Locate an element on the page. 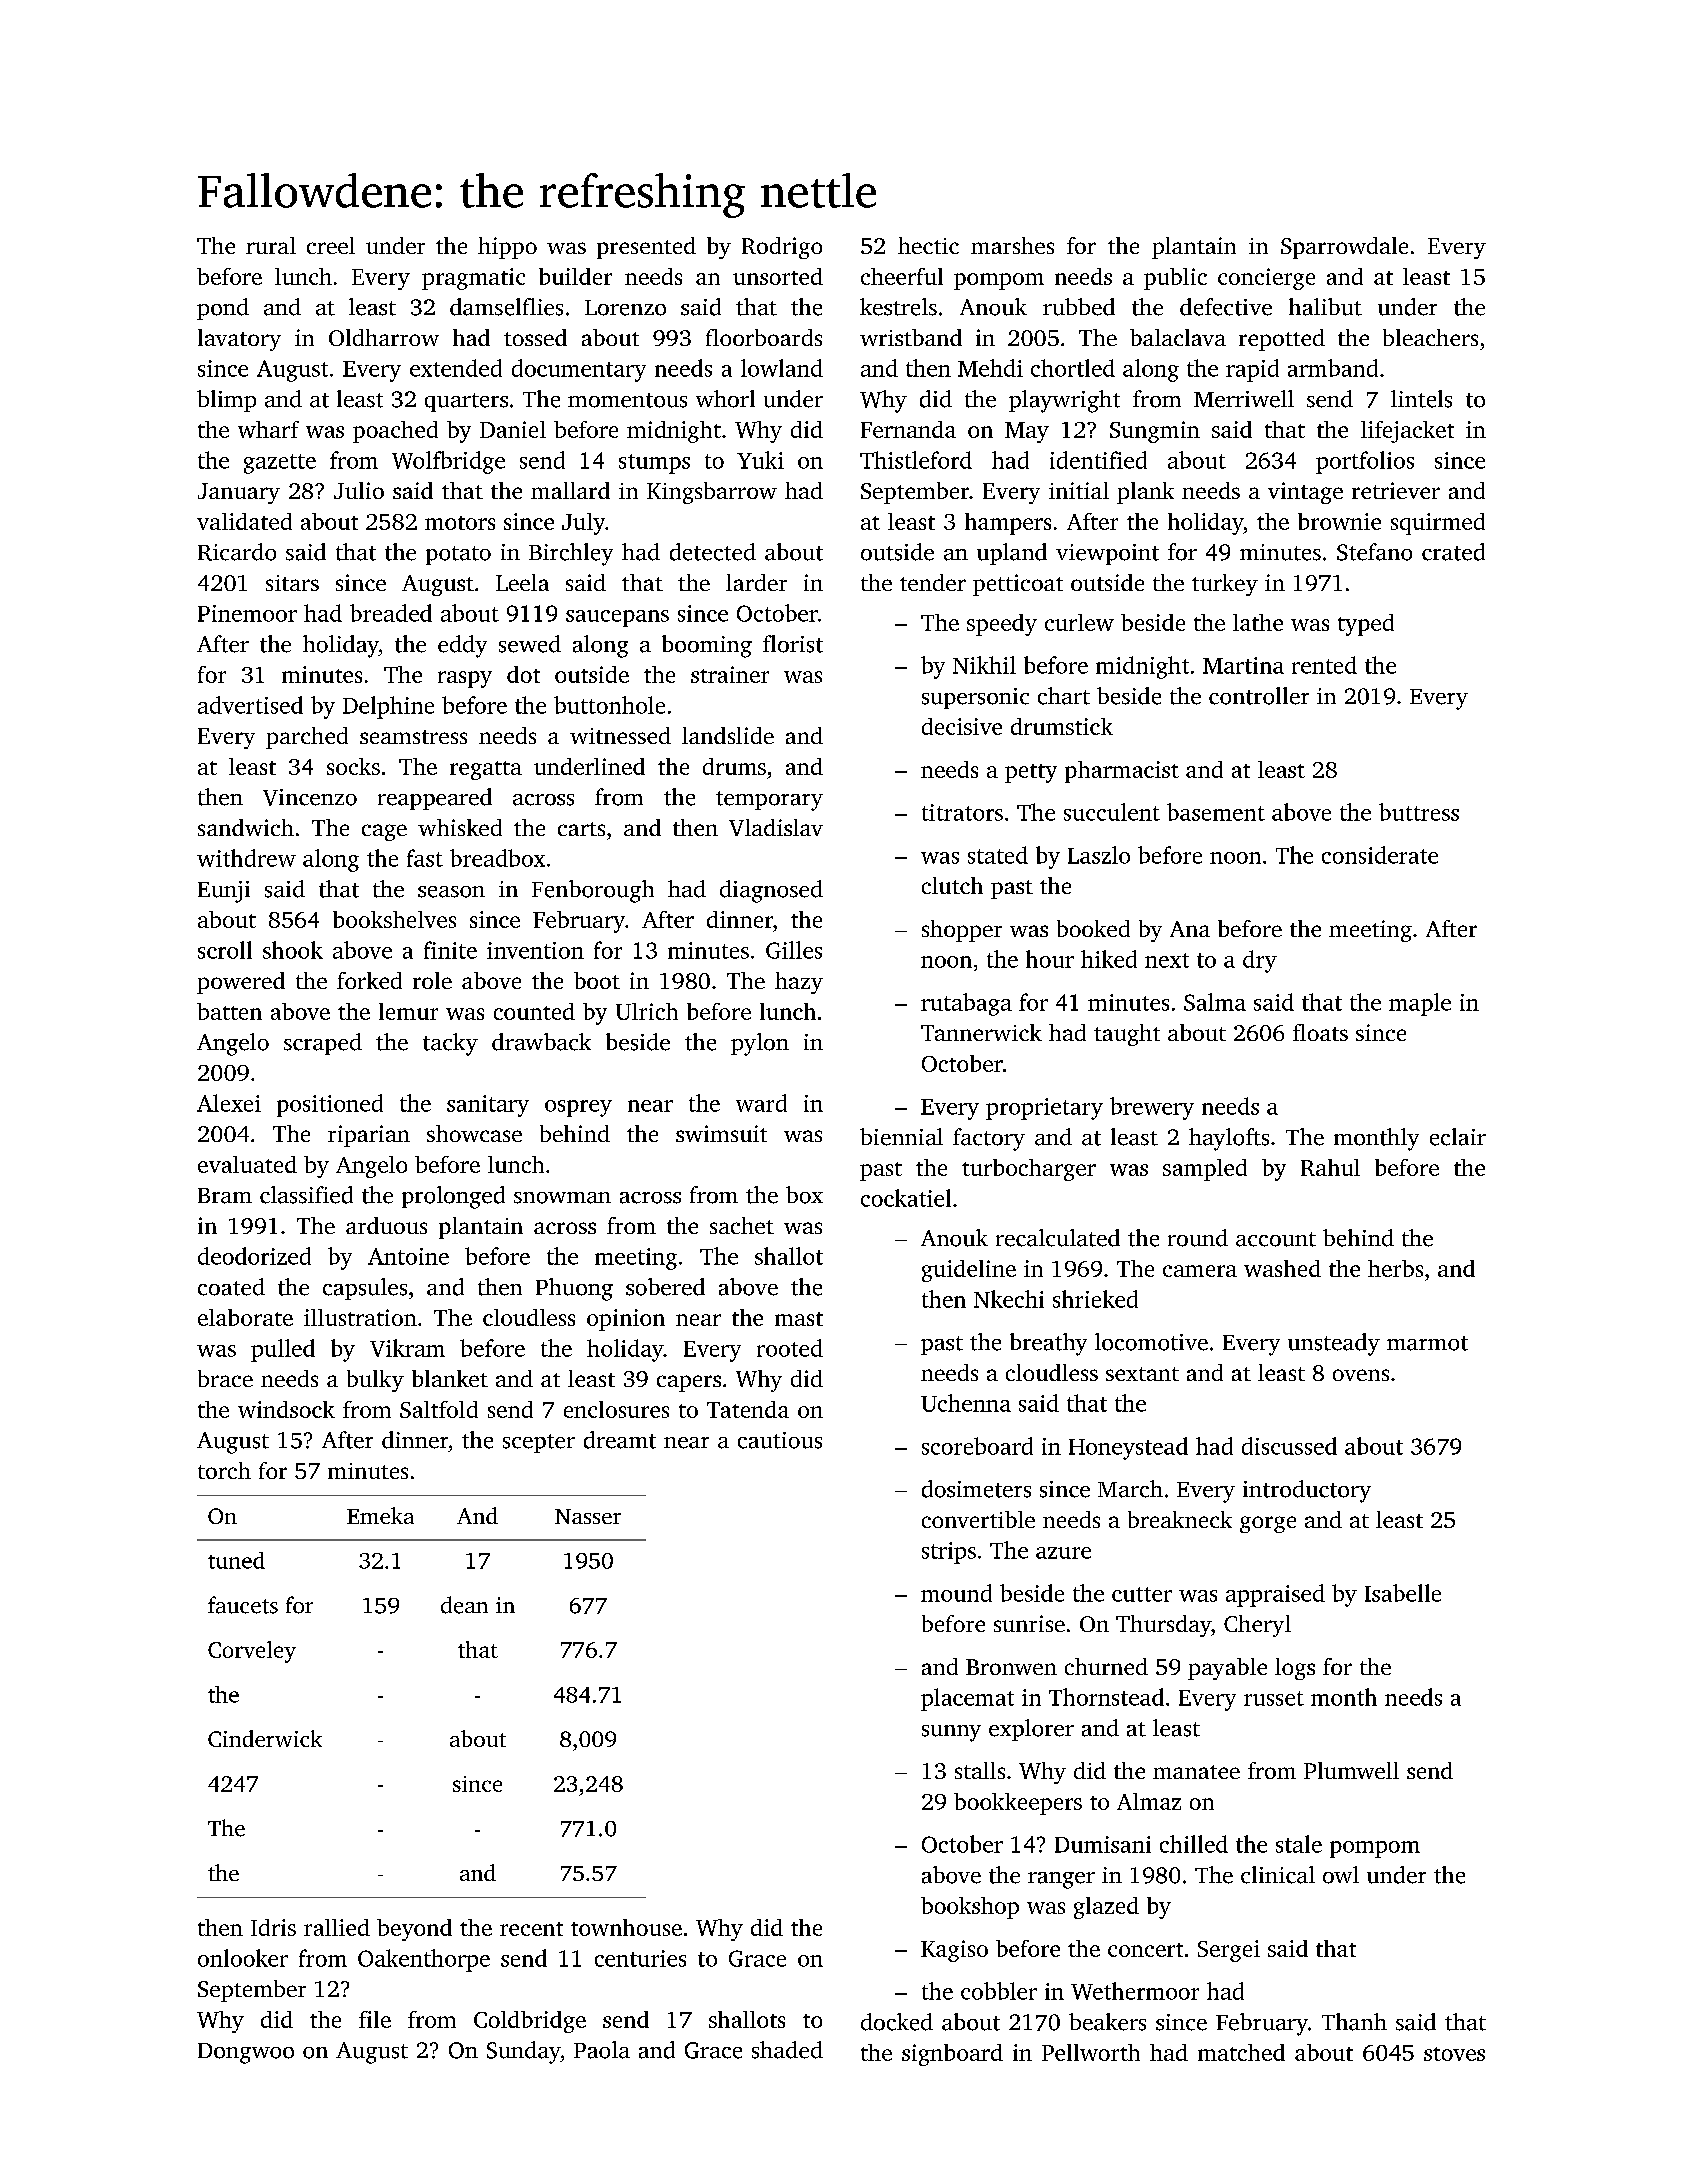  guideline is located at coordinates (969, 1271).
